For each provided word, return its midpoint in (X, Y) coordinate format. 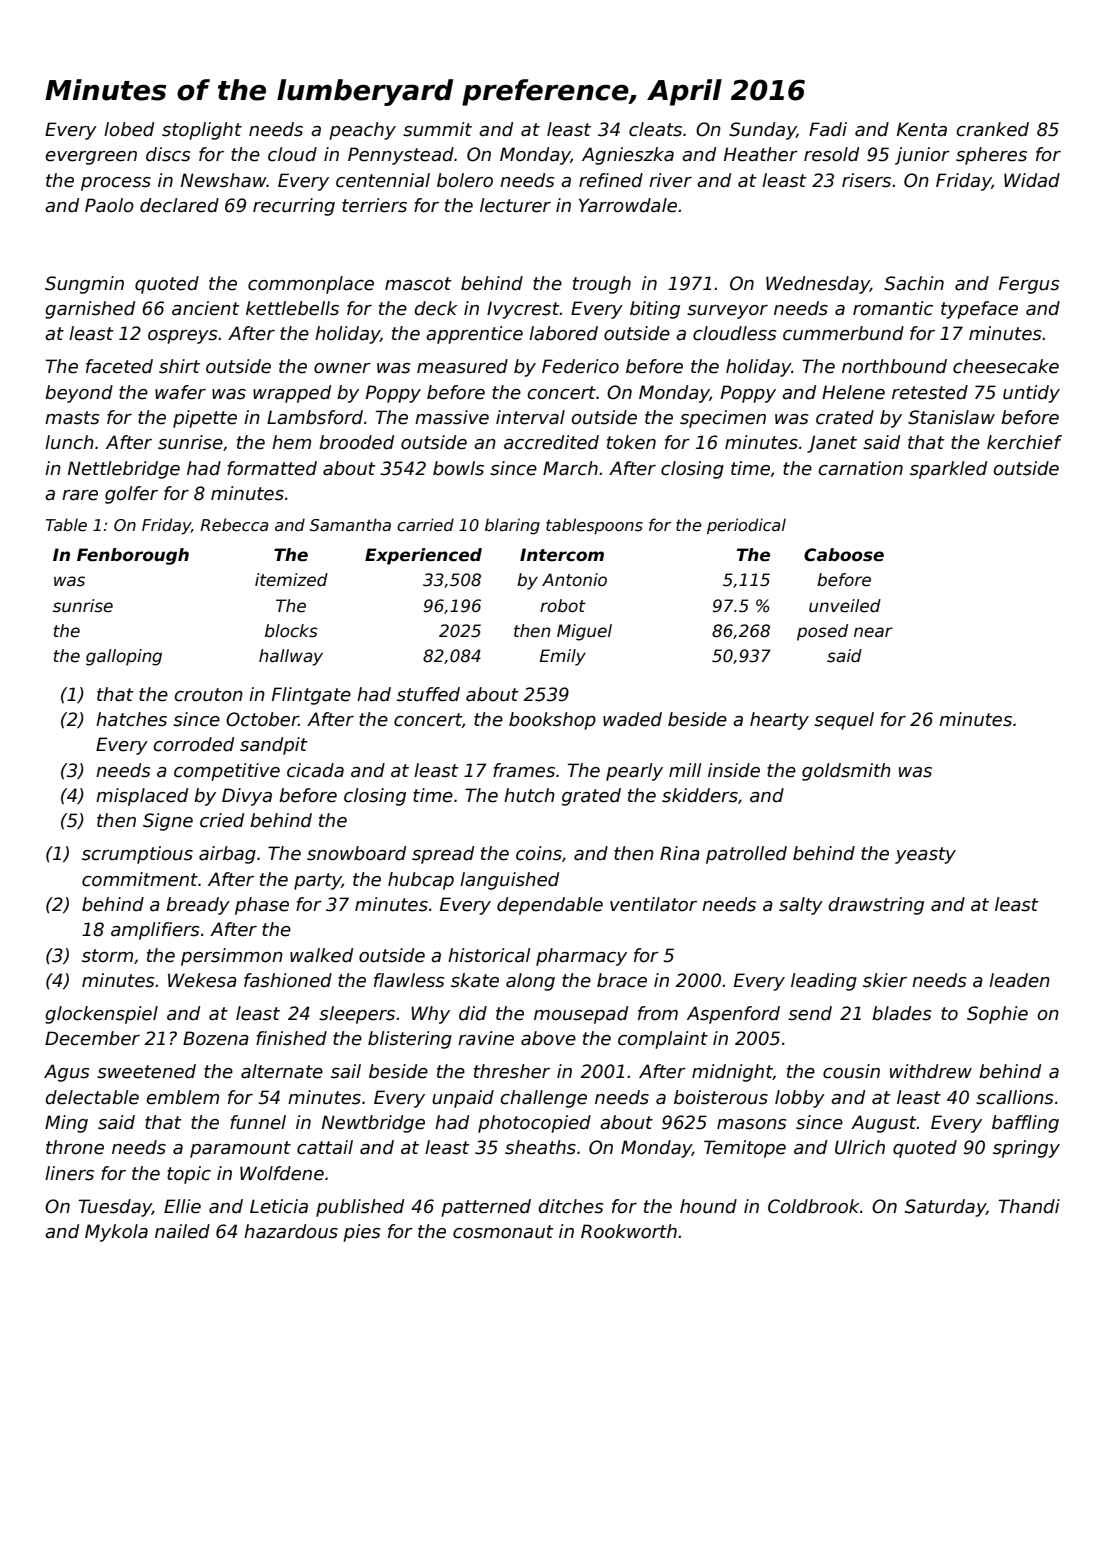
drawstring (876, 906)
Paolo (109, 205)
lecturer (515, 205)
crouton (208, 695)
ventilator (653, 904)
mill (685, 770)
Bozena (216, 1038)
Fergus (1029, 285)
